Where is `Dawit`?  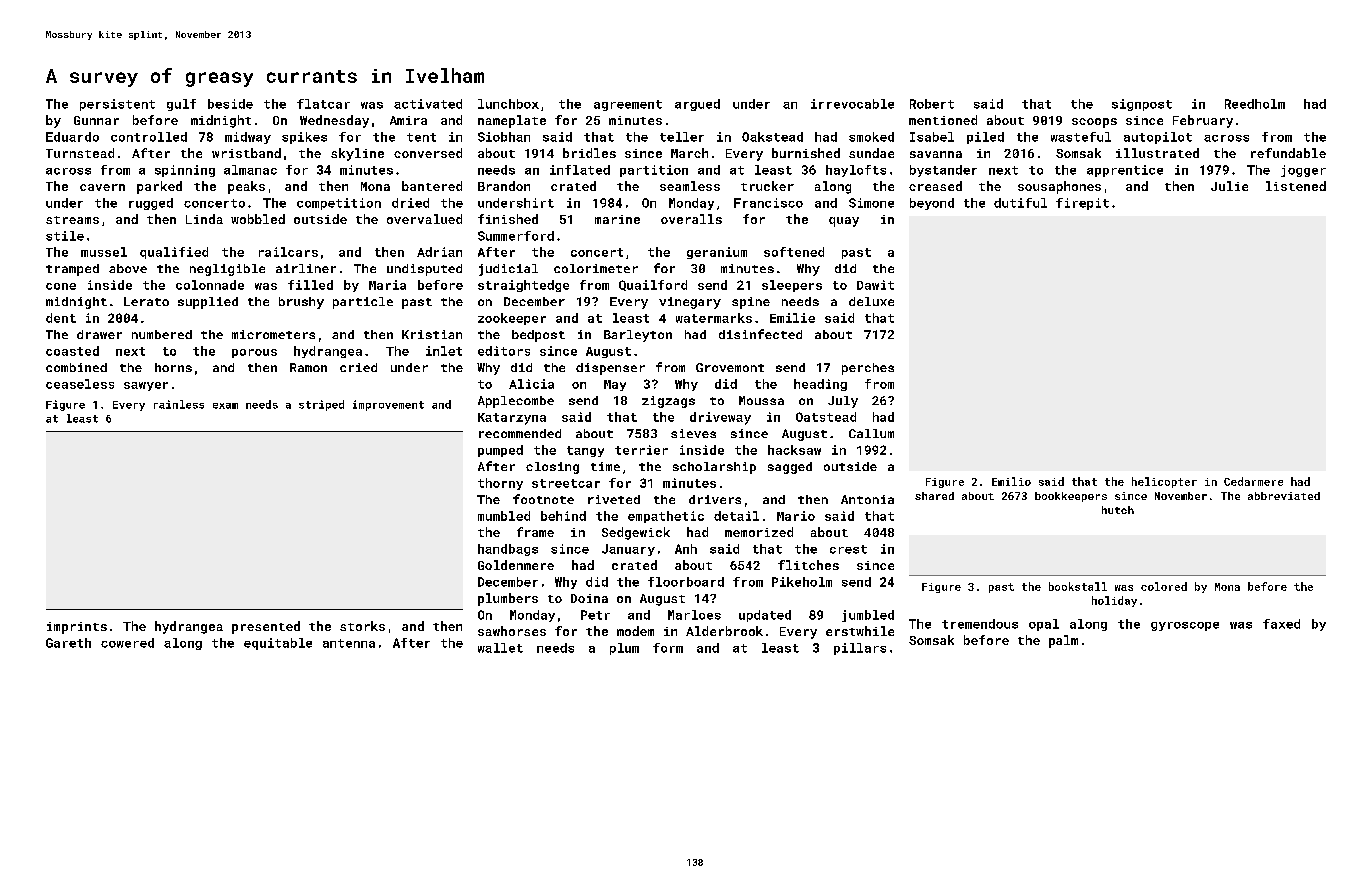
Dawit is located at coordinates (875, 285).
